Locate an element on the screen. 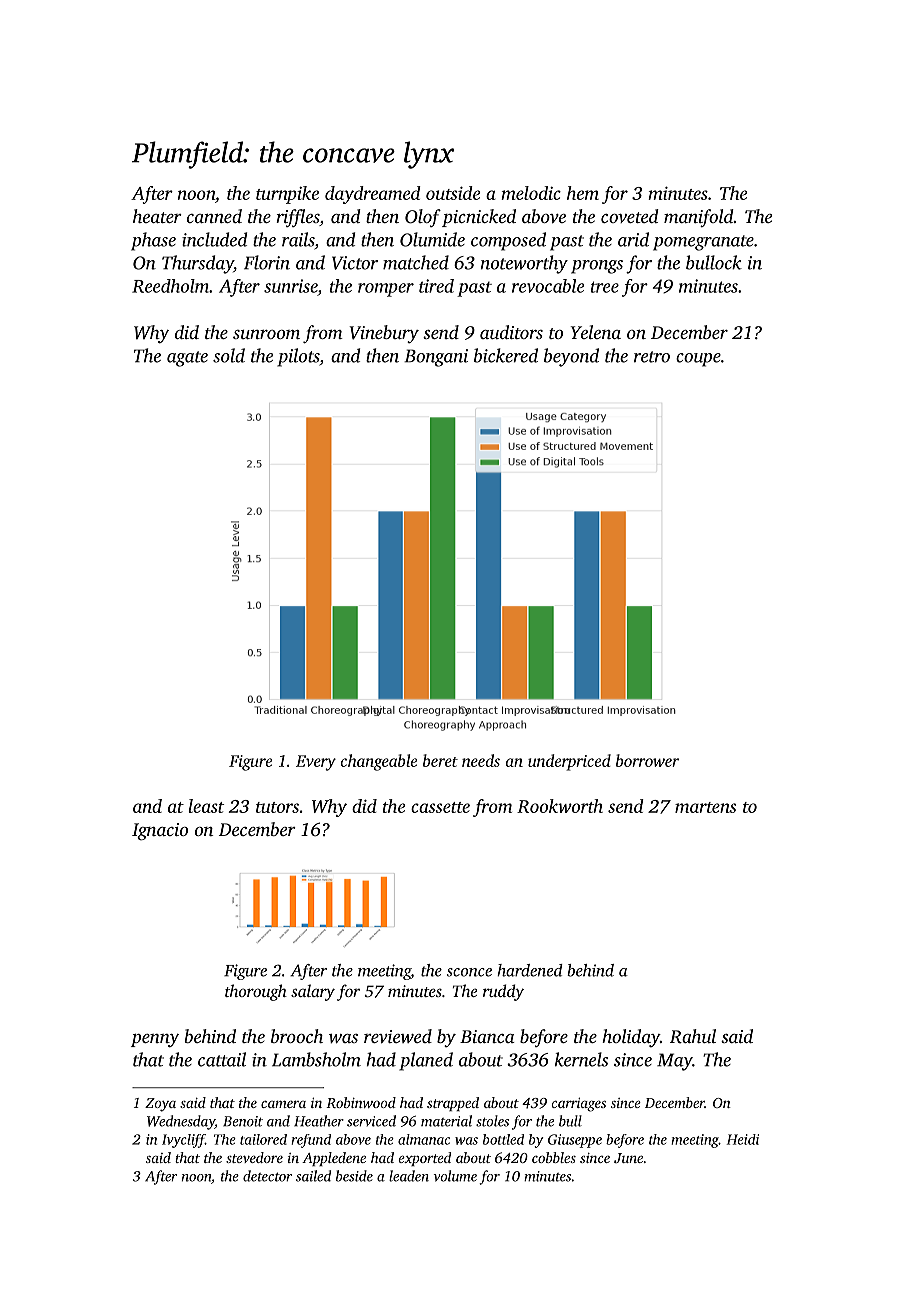 The height and width of the screenshot is (1316, 908). changeable is located at coordinates (379, 762).
